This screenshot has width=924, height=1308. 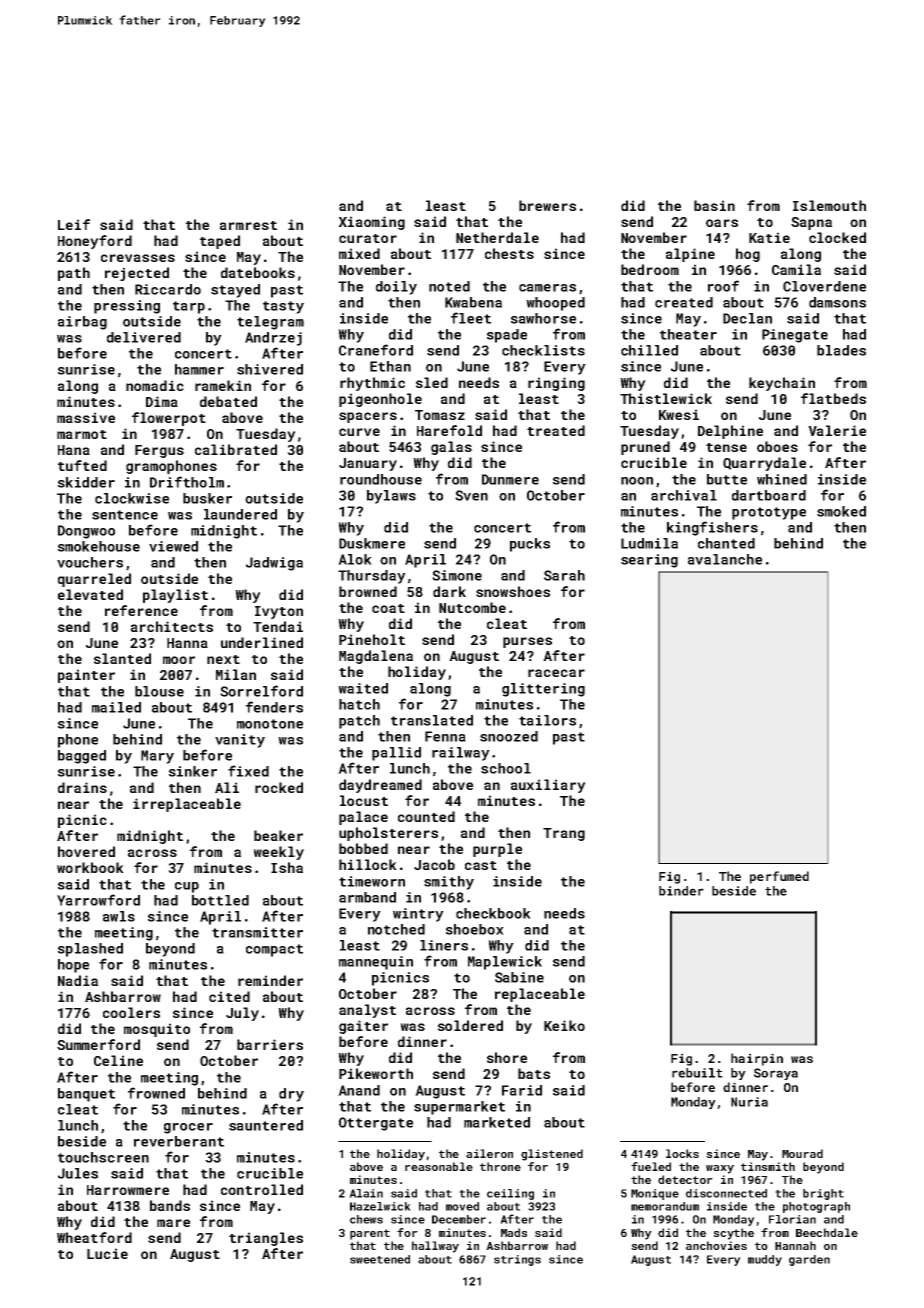 I want to click on armband, so click(x=367, y=897).
